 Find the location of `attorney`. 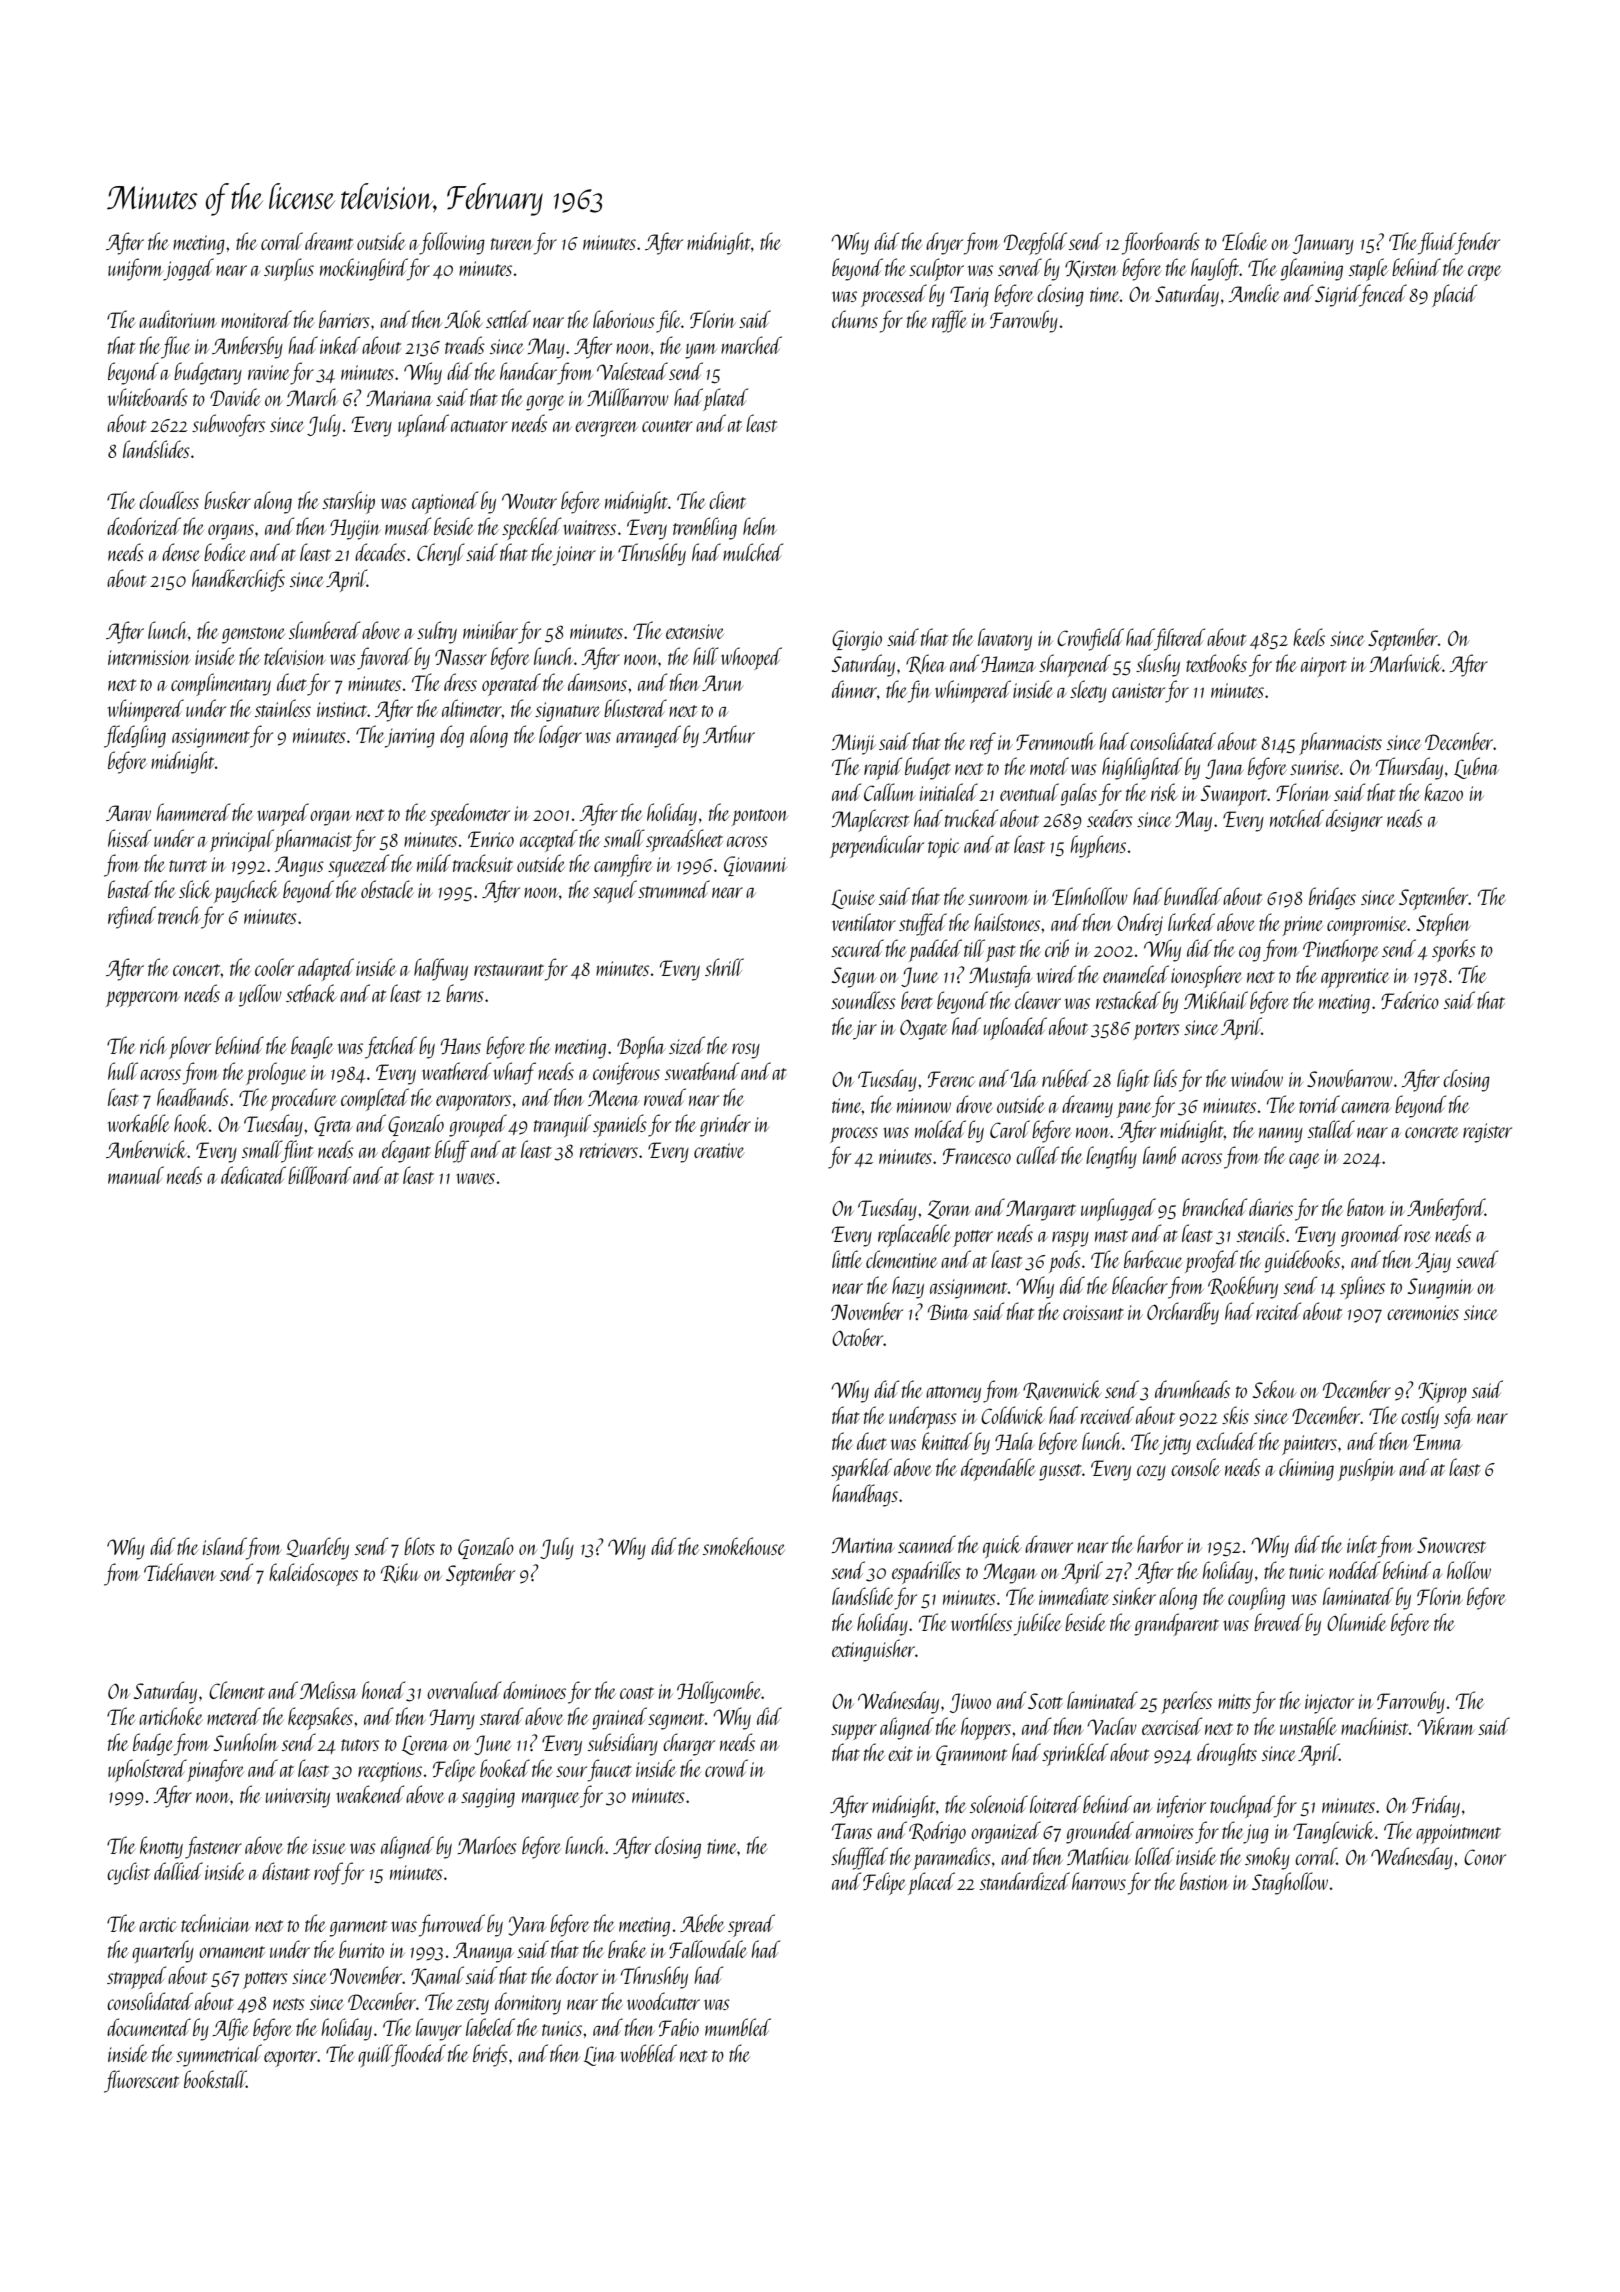

attorney is located at coordinates (953, 1394).
